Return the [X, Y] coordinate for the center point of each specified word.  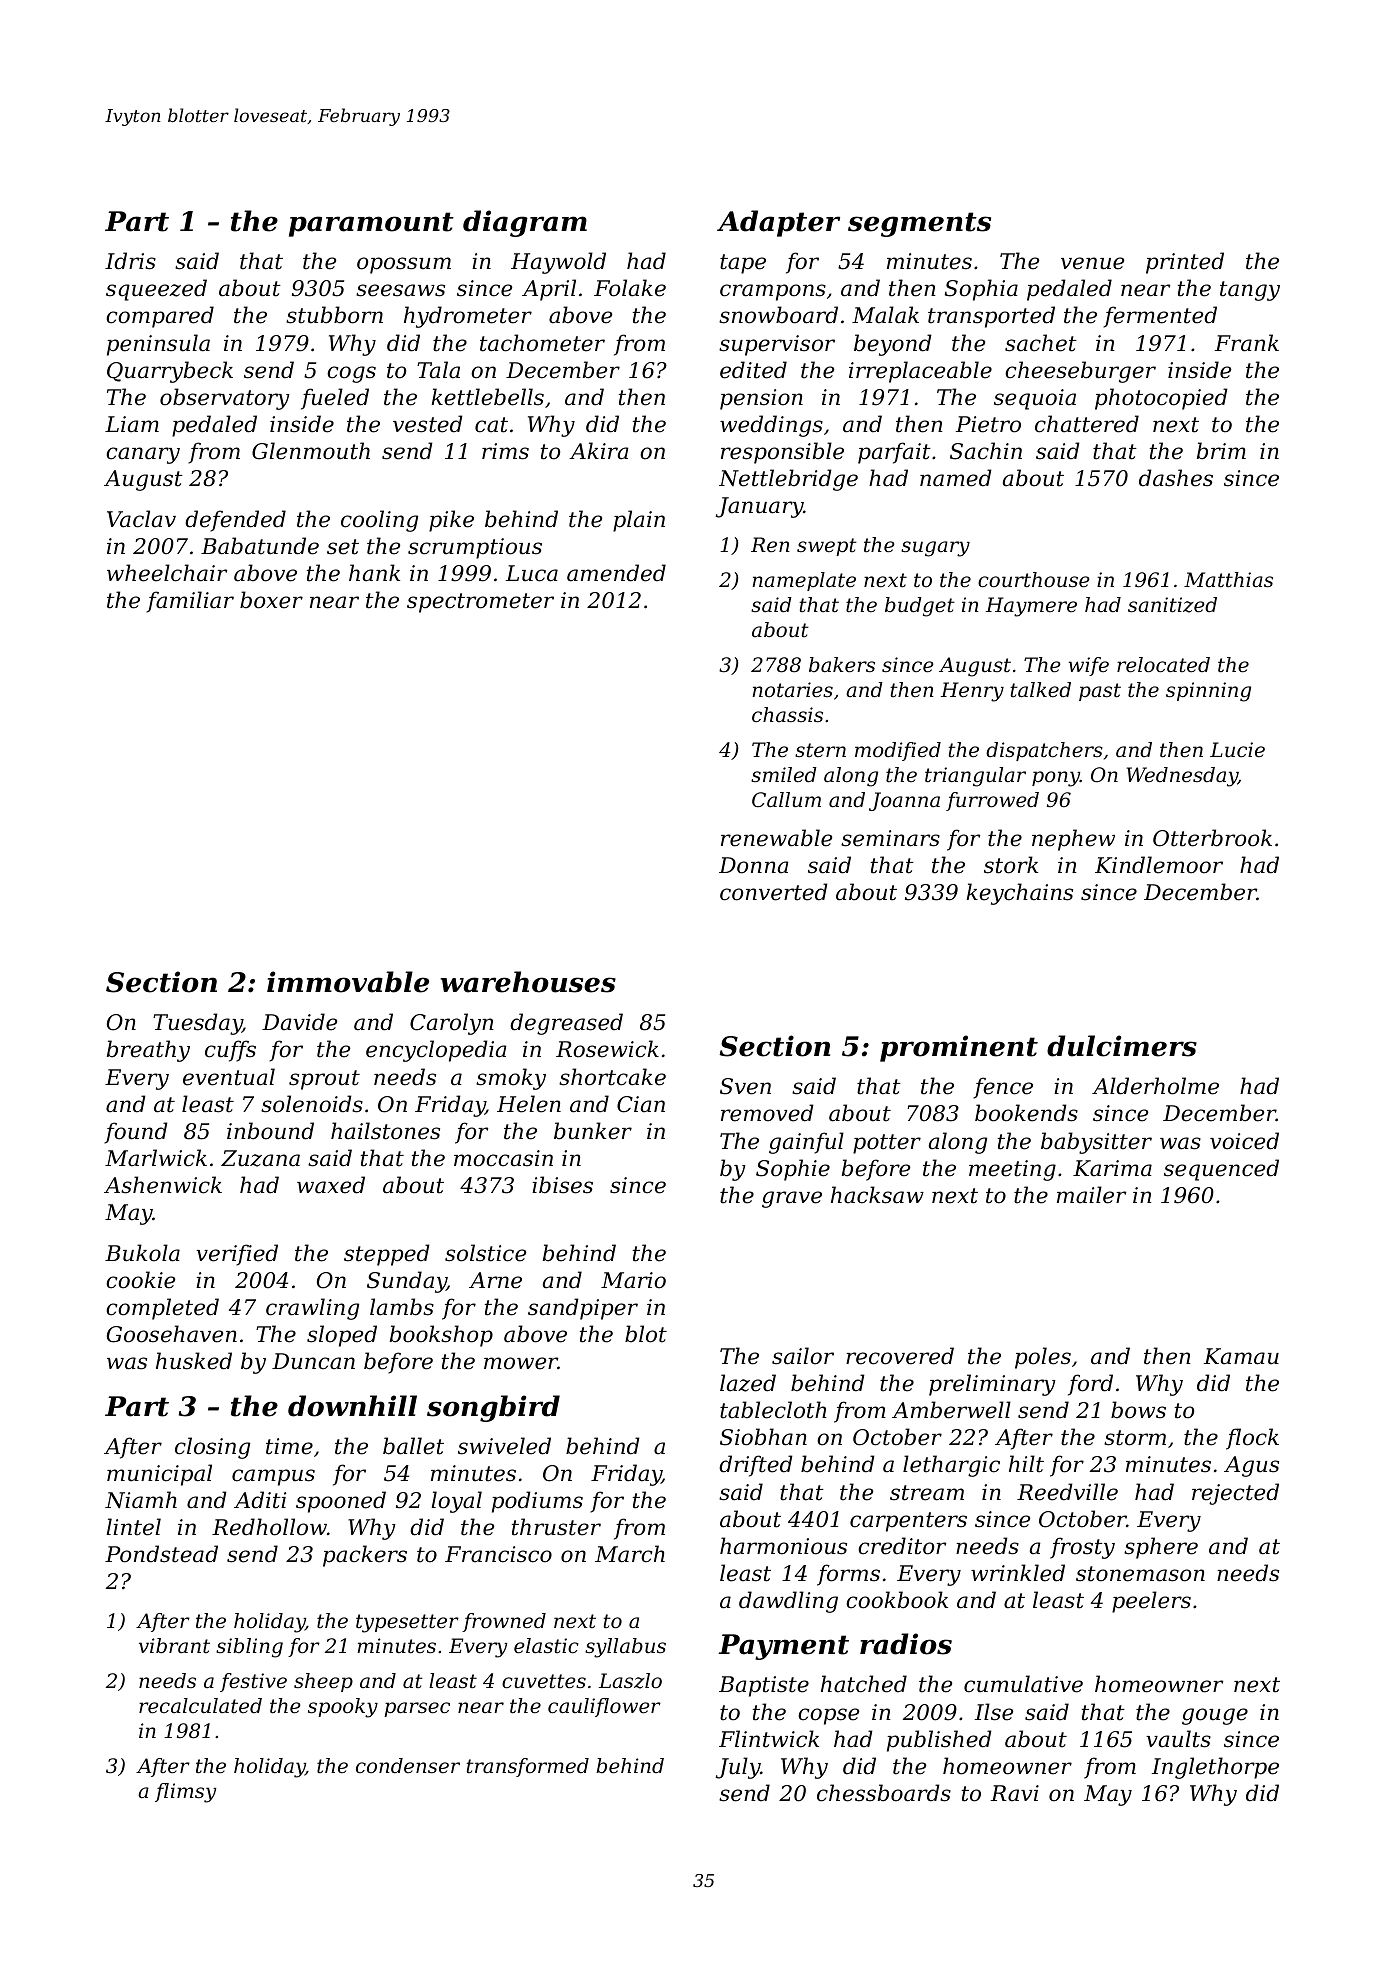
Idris [130, 261]
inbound [270, 1131]
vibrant [174, 1646]
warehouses [528, 982]
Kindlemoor [1159, 865]
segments [919, 224]
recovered [900, 1356]
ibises [562, 1185]
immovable [348, 982]
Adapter [778, 223]
